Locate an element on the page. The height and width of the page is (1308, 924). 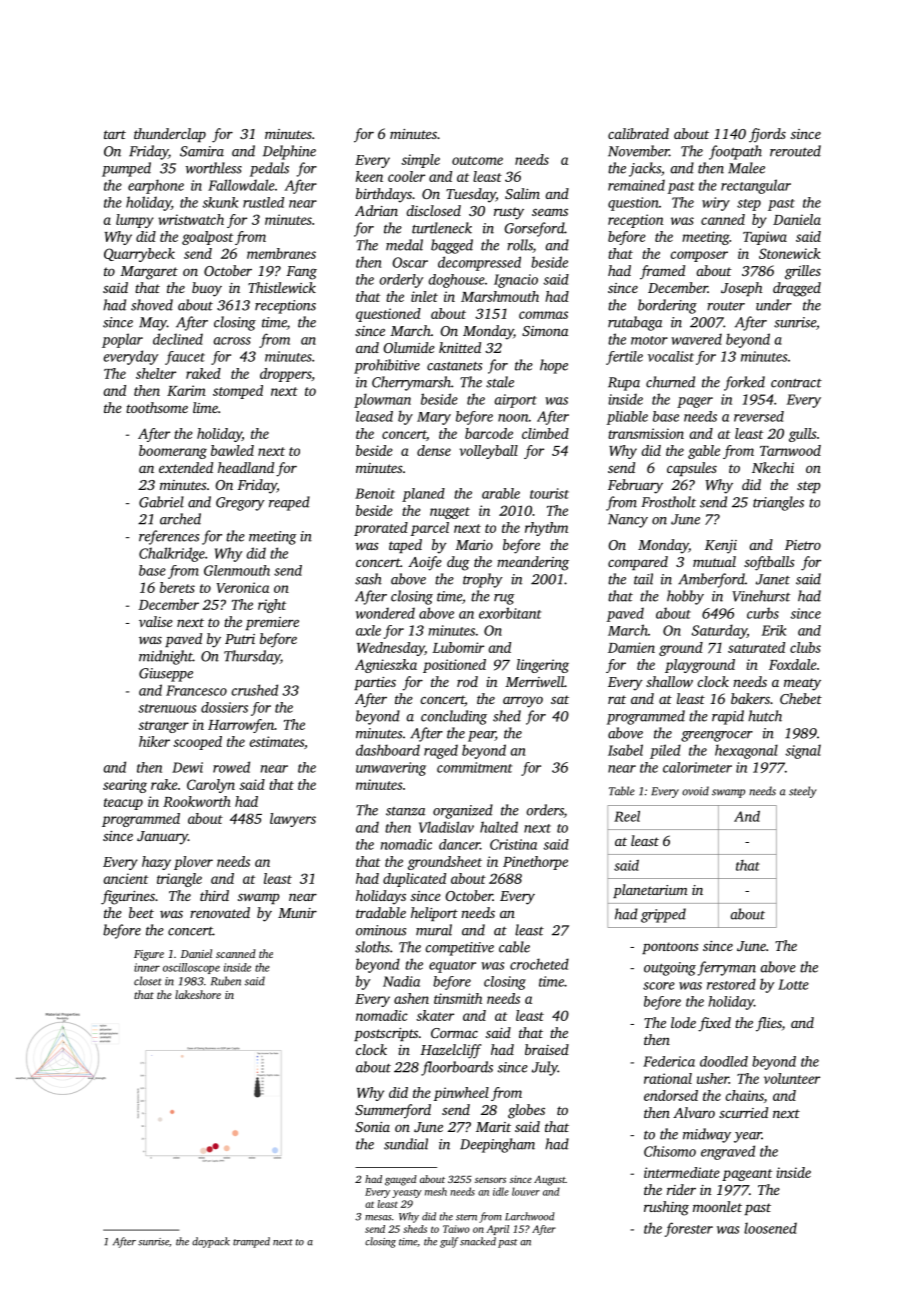
Erik is located at coordinates (774, 630).
